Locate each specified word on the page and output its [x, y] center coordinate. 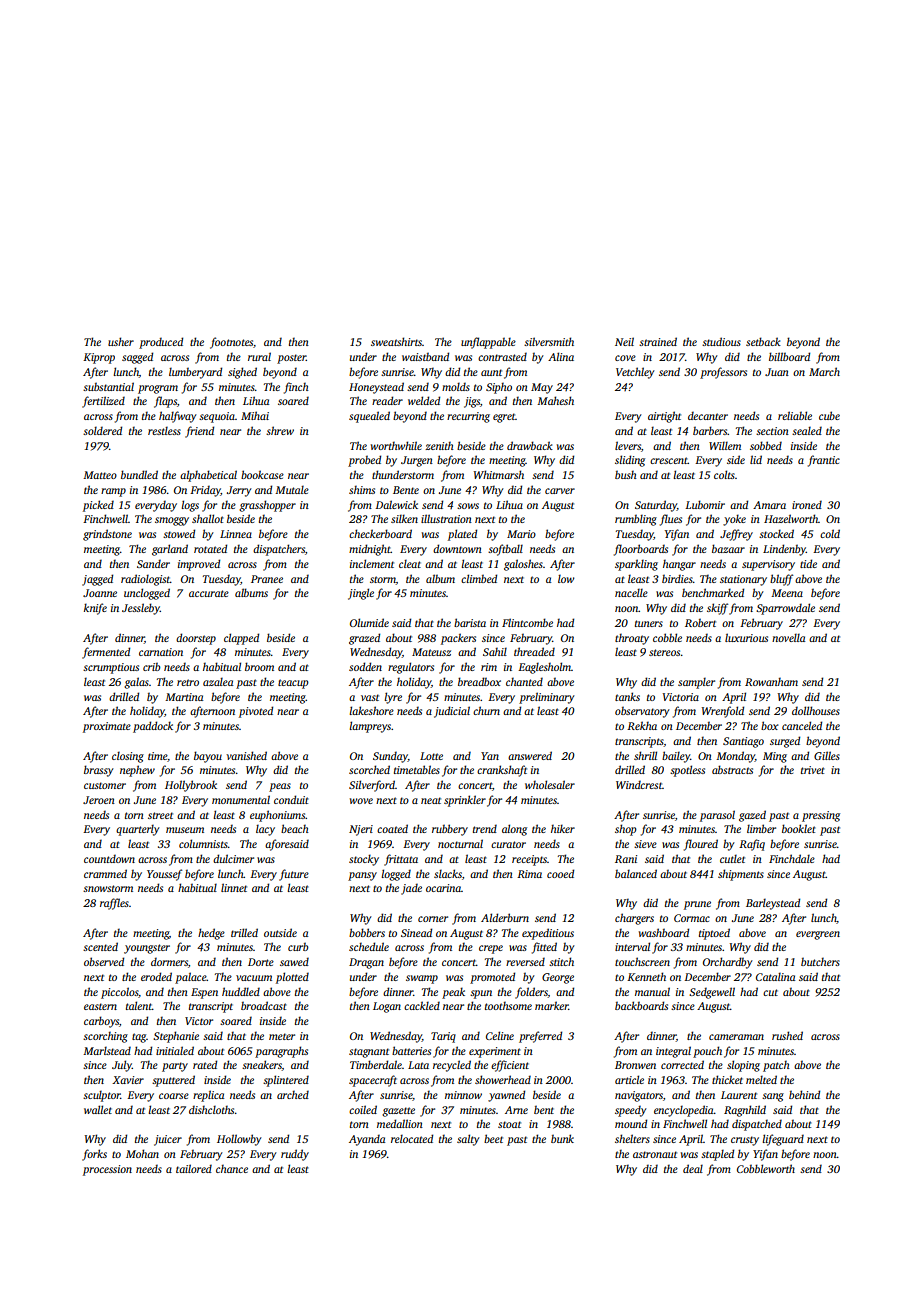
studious [721, 341]
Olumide [369, 622]
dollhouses [816, 710]
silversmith [549, 341]
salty [468, 1140]
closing [128, 757]
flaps [165, 402]
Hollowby [239, 1140]
